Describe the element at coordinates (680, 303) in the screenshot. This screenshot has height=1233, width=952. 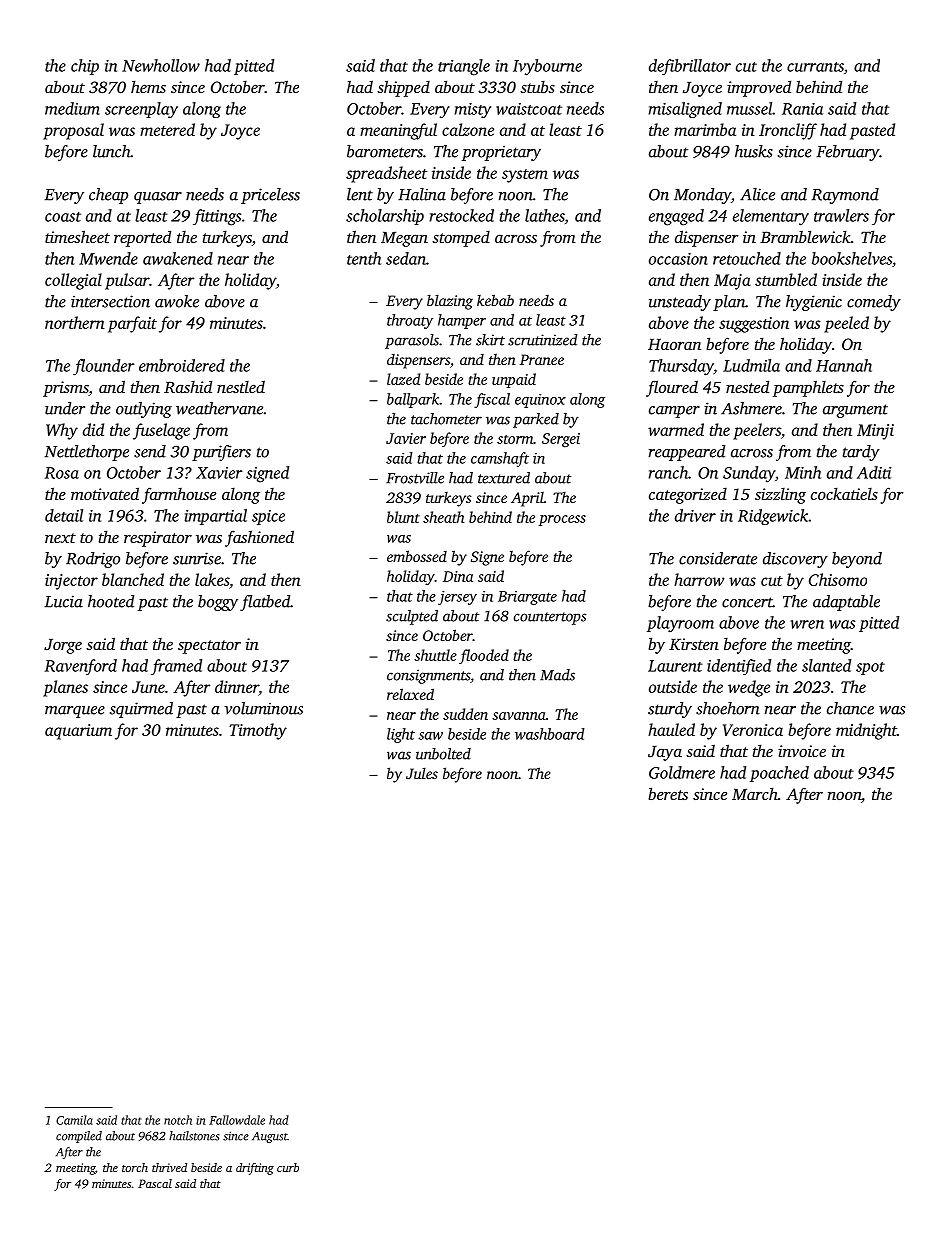
I see `unsteady` at that location.
